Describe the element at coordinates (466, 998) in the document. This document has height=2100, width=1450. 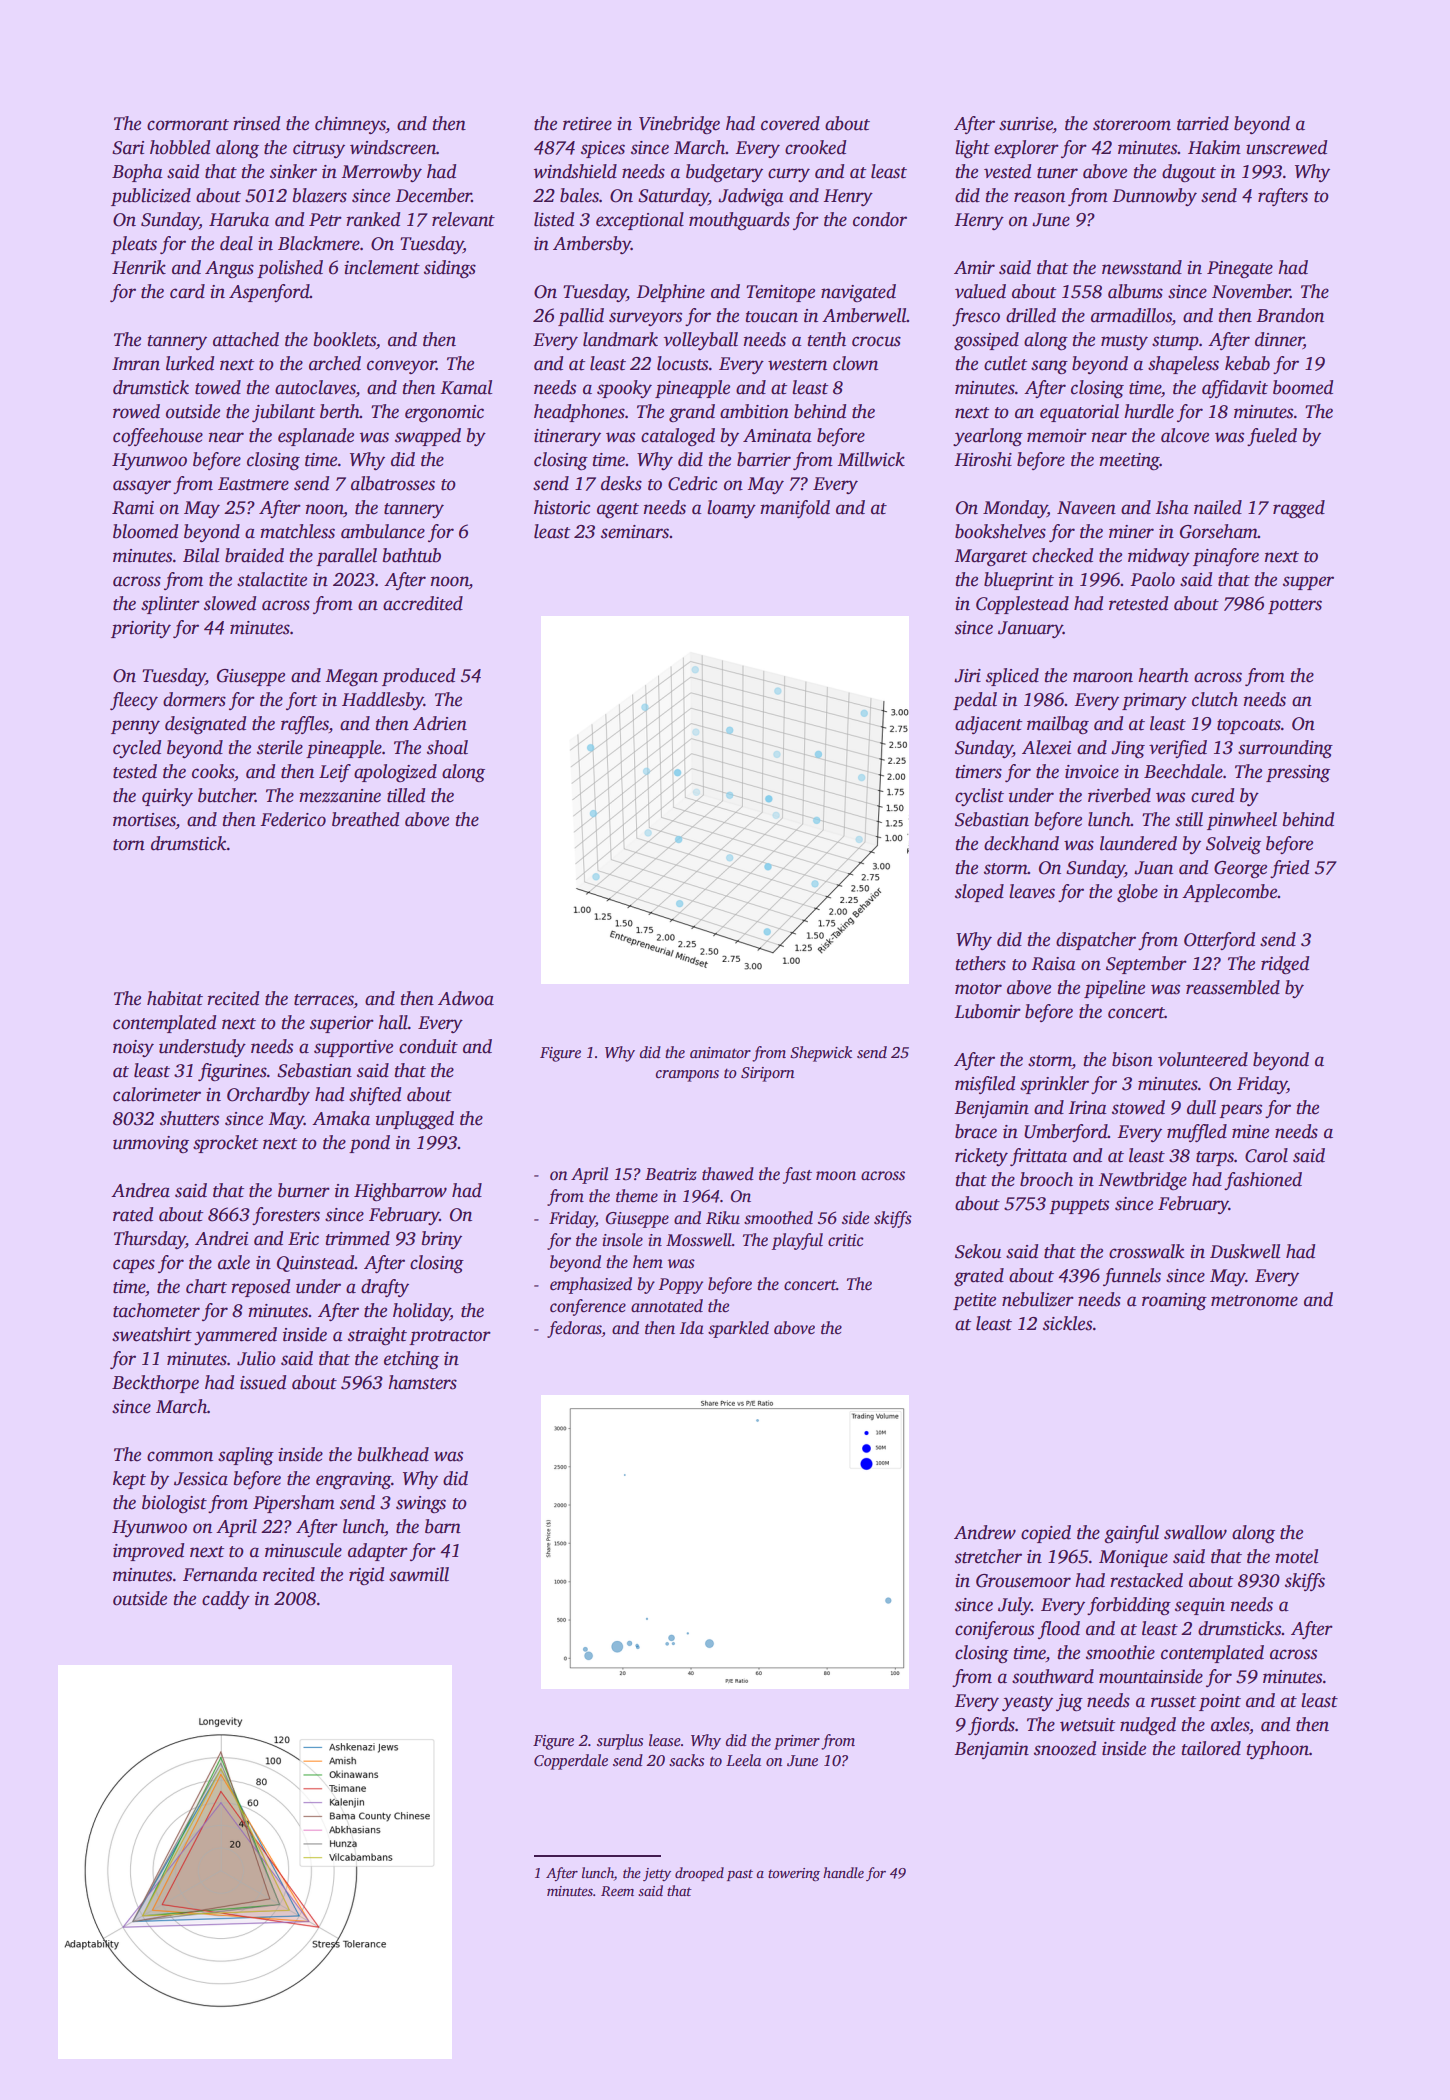
I see `Adwoa` at that location.
